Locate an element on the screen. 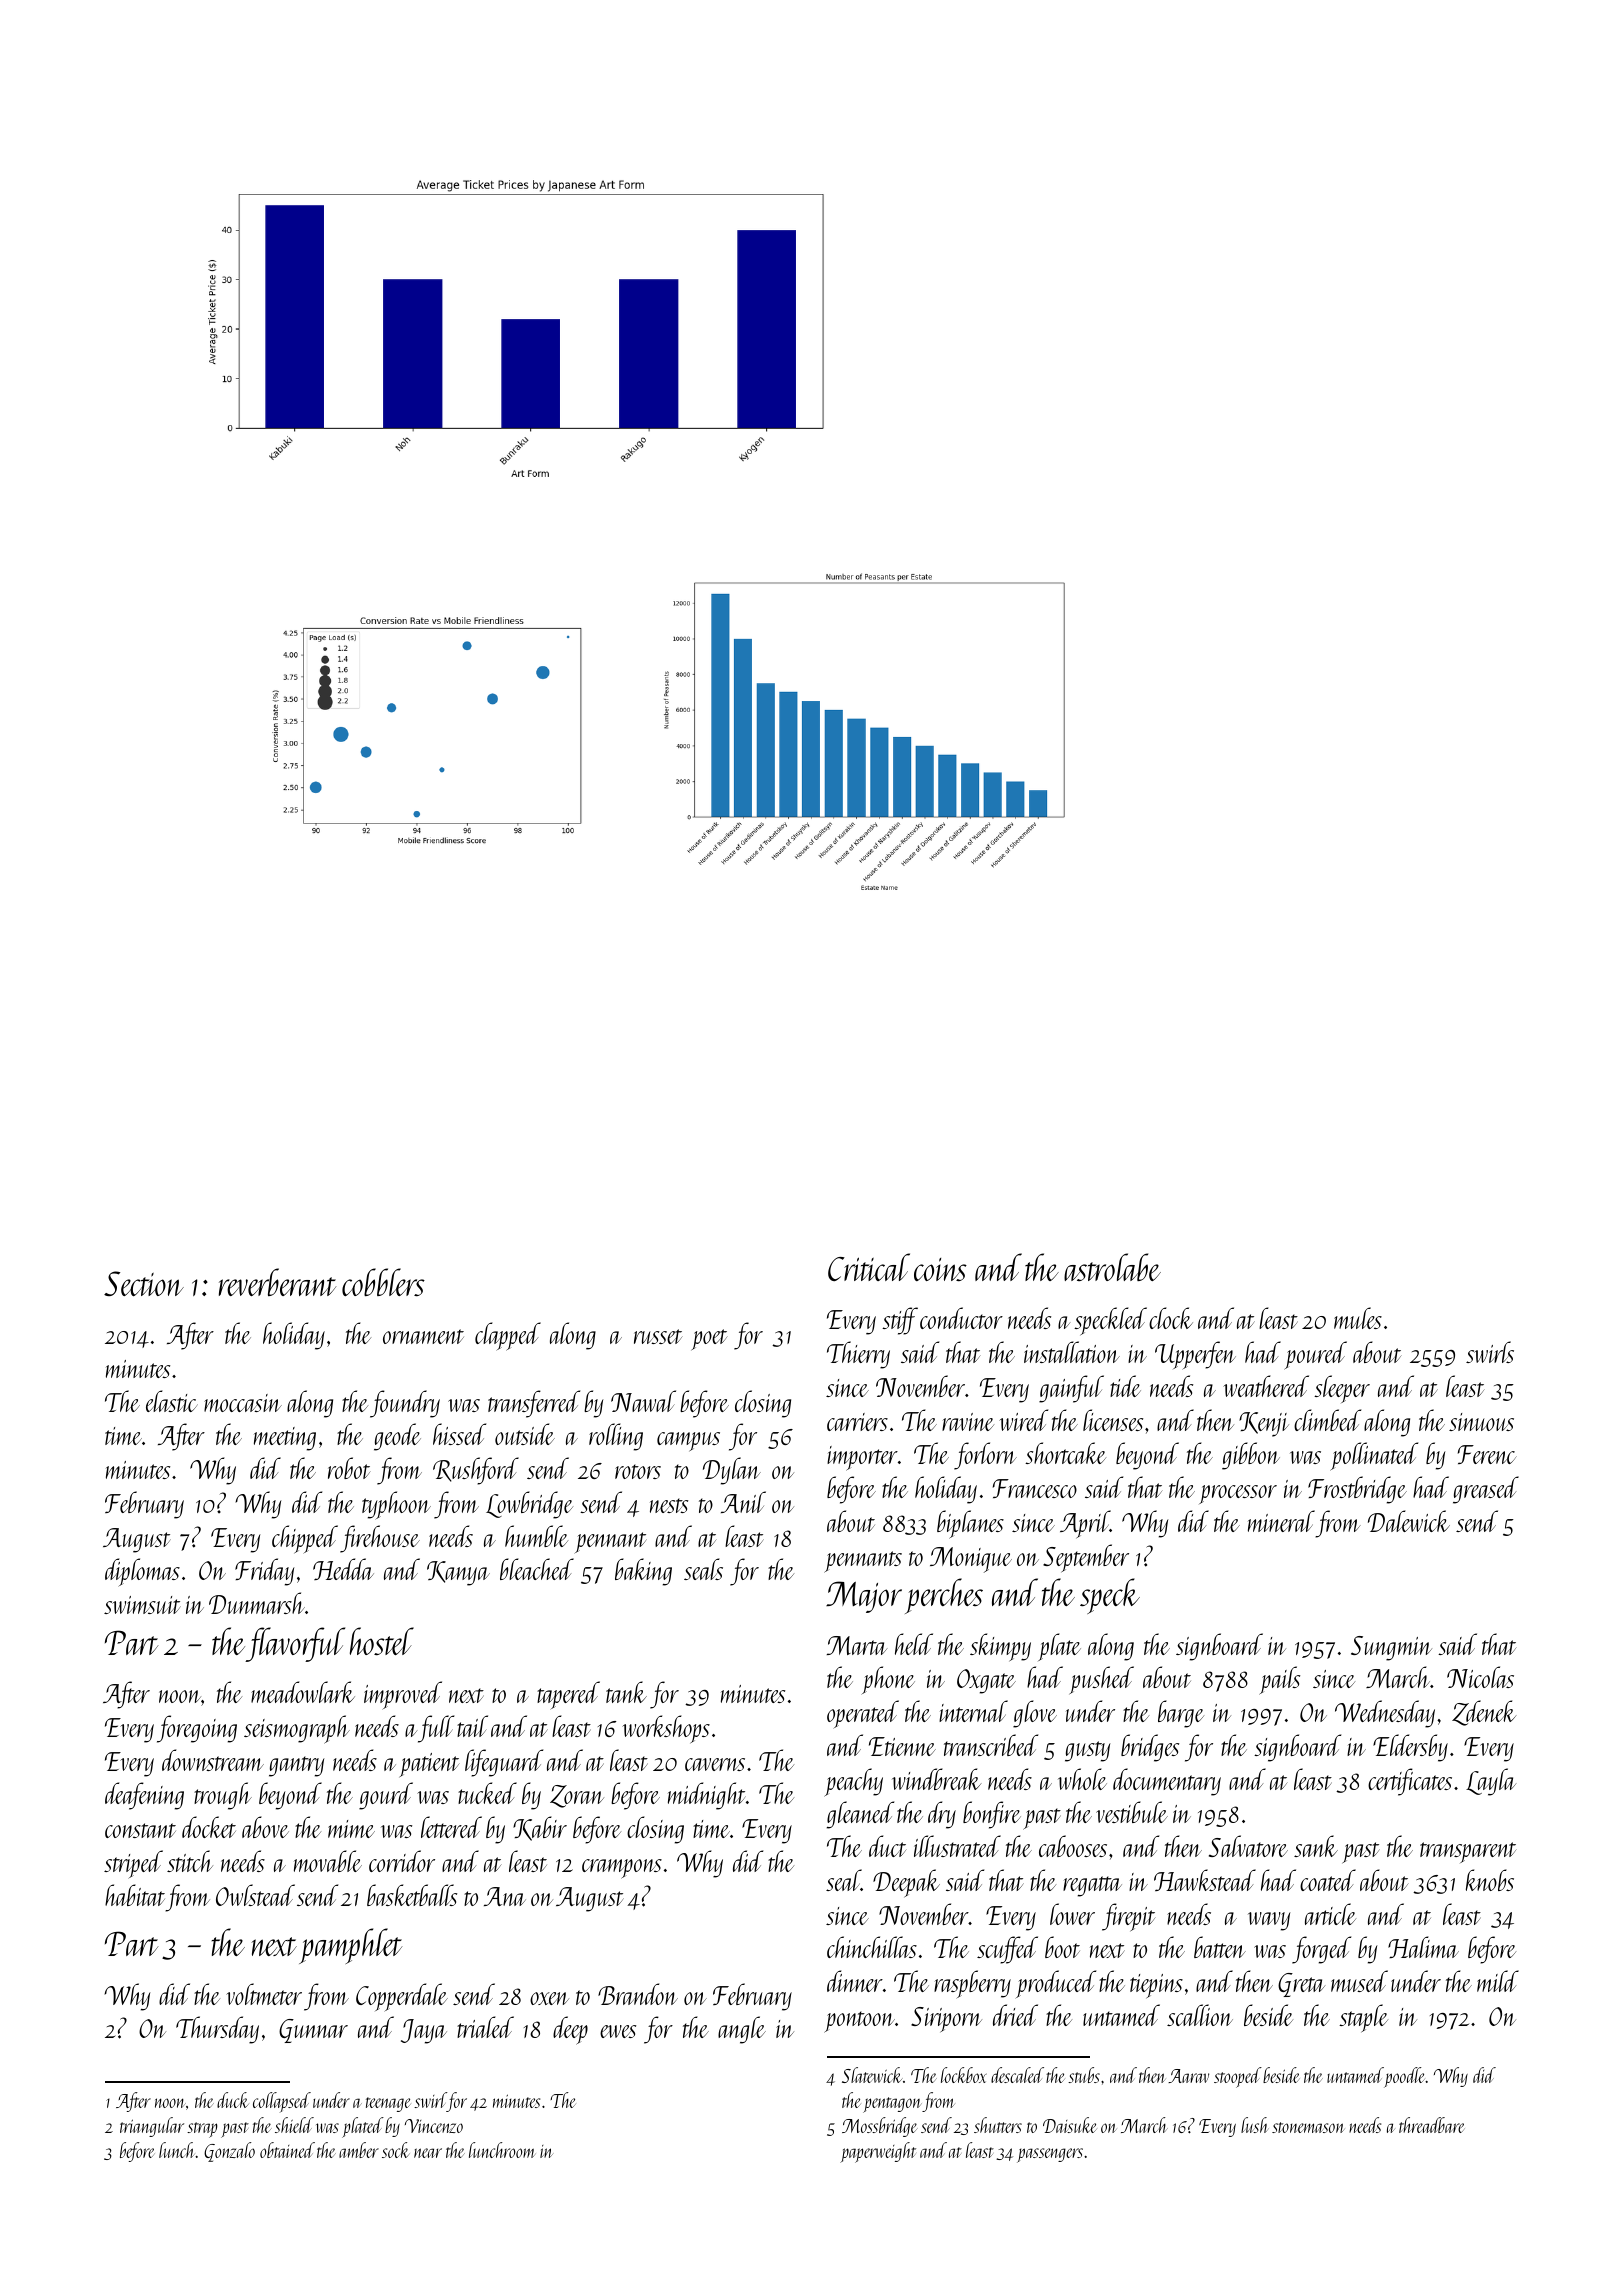  dried is located at coordinates (1015, 2015).
